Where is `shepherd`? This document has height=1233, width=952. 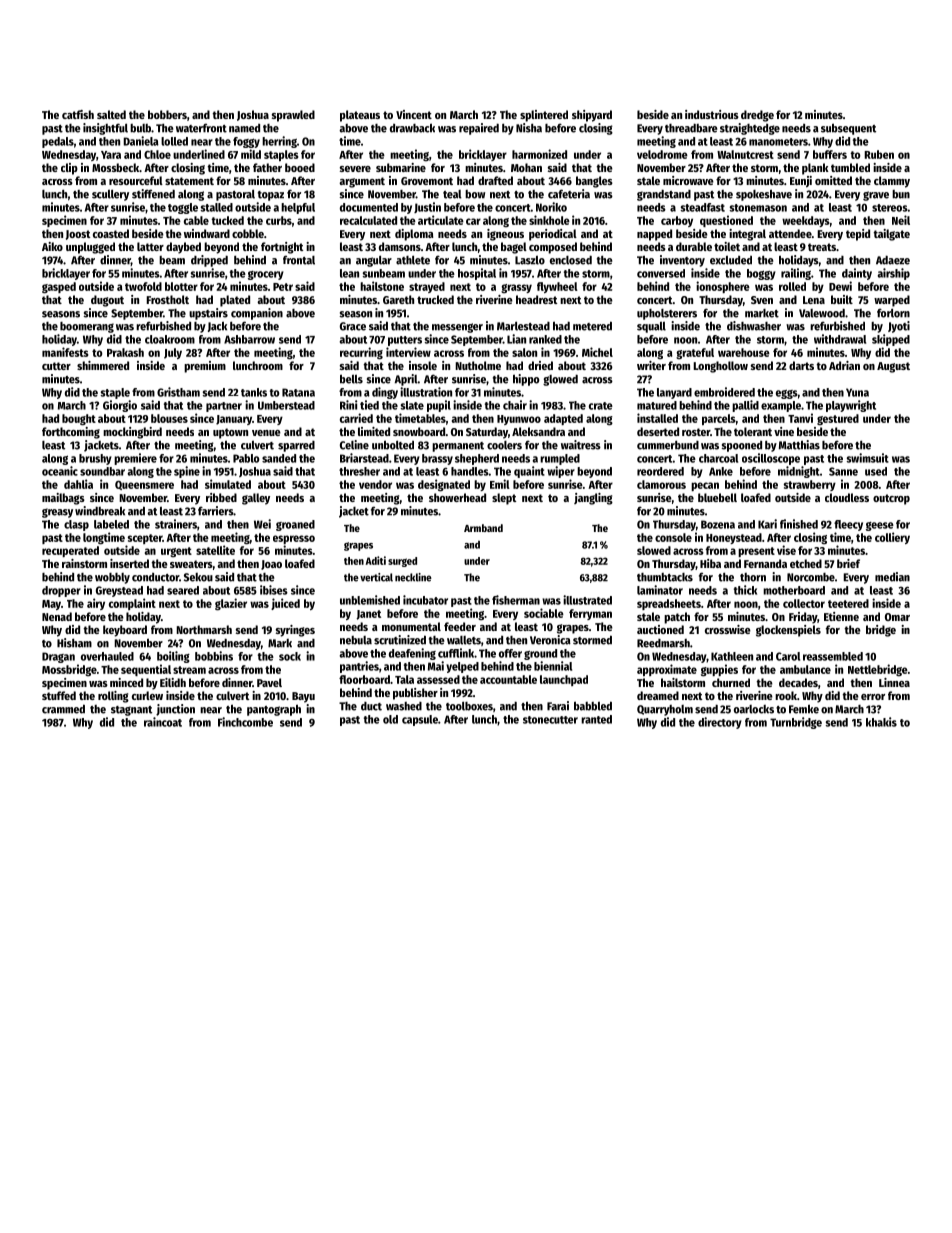
shepherd is located at coordinates (477, 459).
